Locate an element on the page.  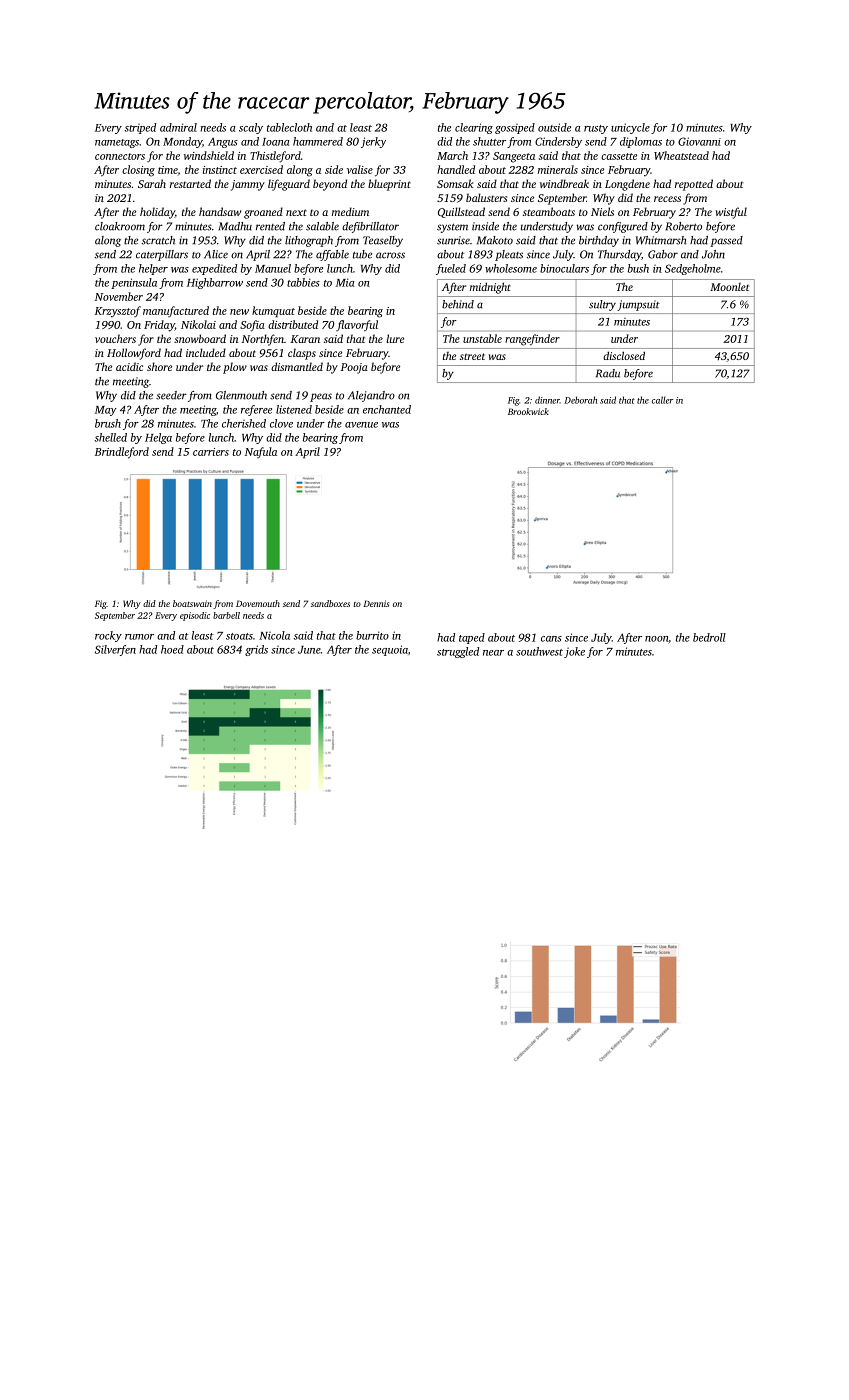
clearing is located at coordinates (474, 128).
